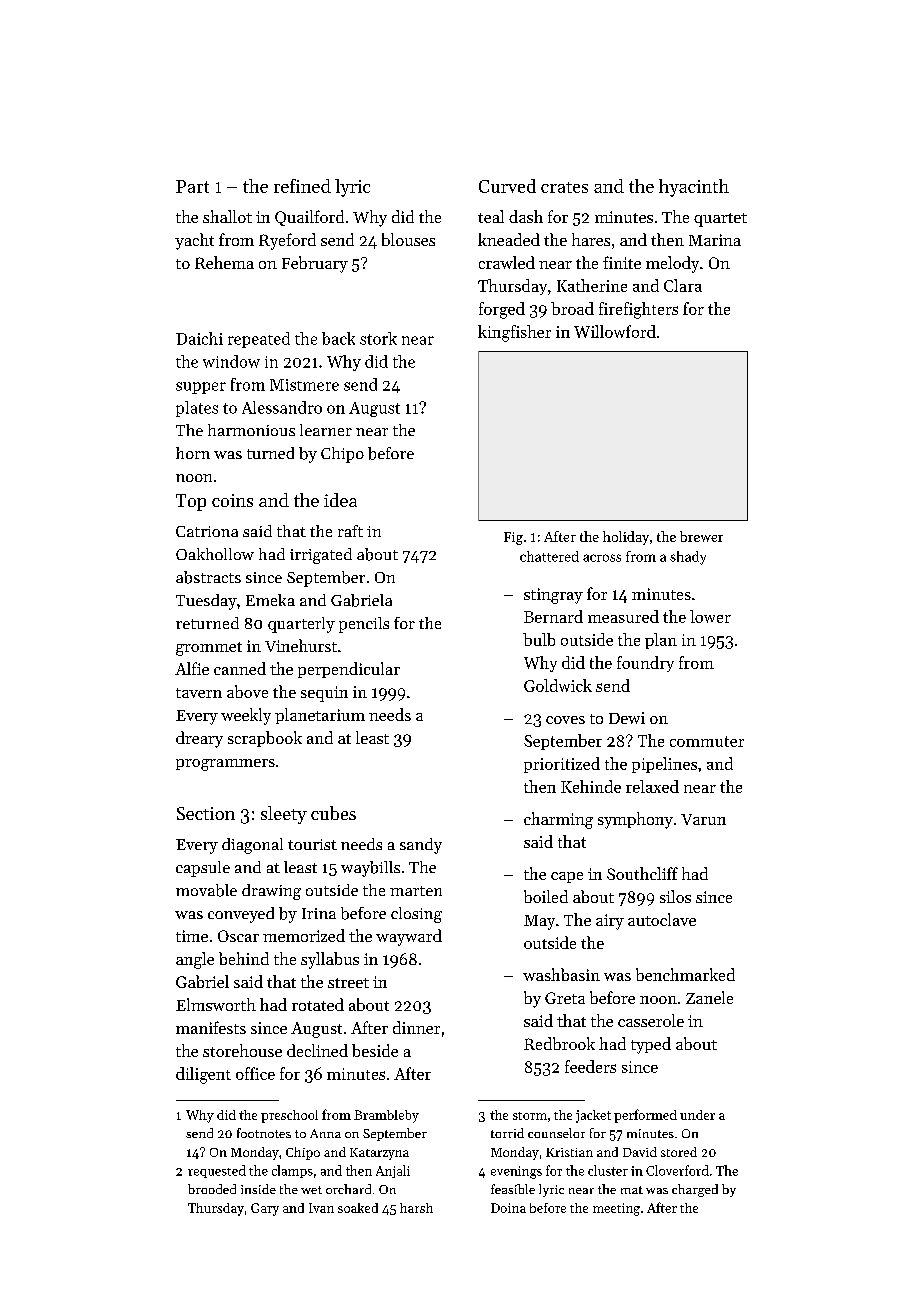 This screenshot has height=1311, width=924. Describe the element at coordinates (642, 873) in the screenshot. I see `Southcliff` at that location.
